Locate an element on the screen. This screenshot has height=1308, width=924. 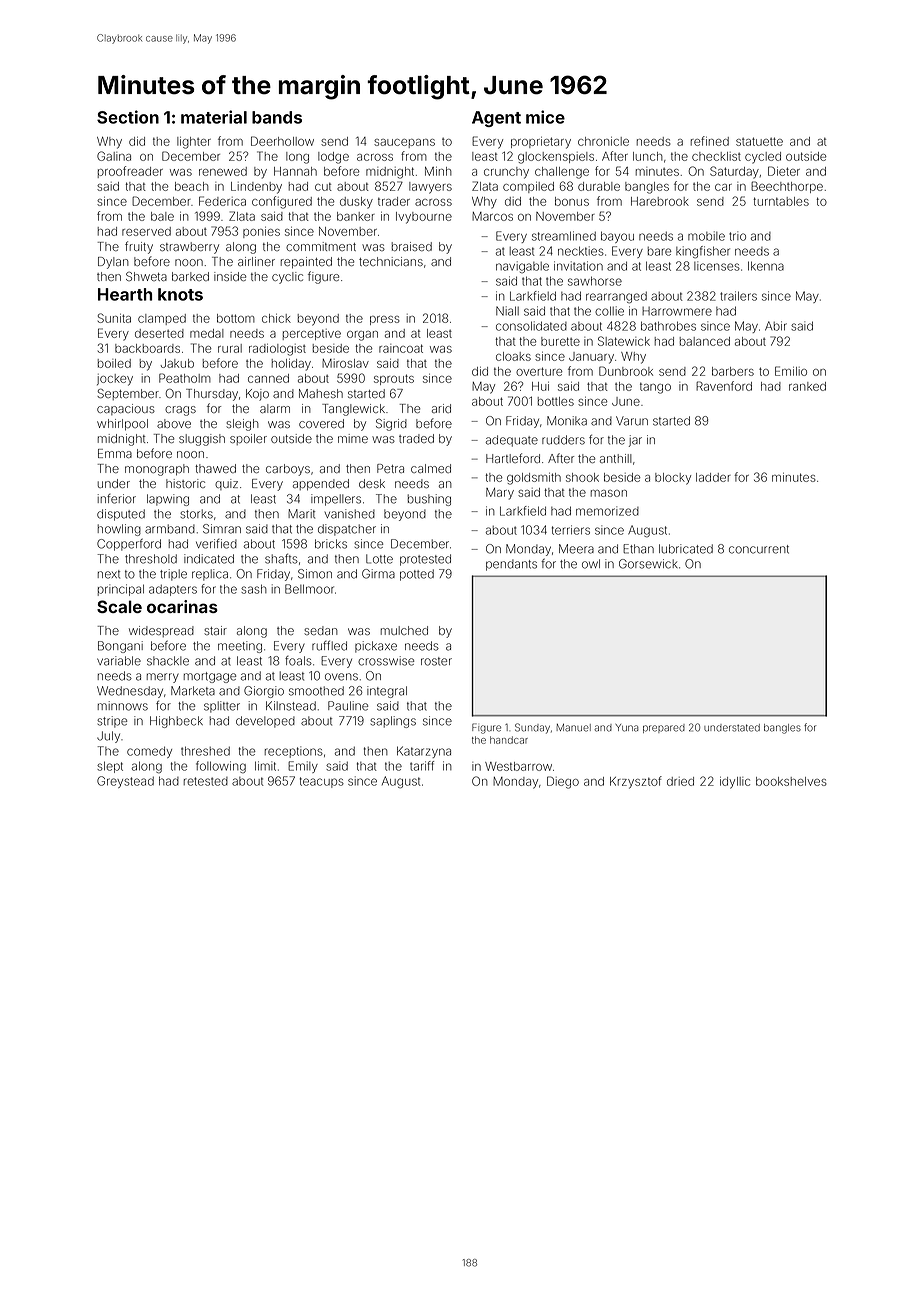
concurrent is located at coordinates (759, 549).
